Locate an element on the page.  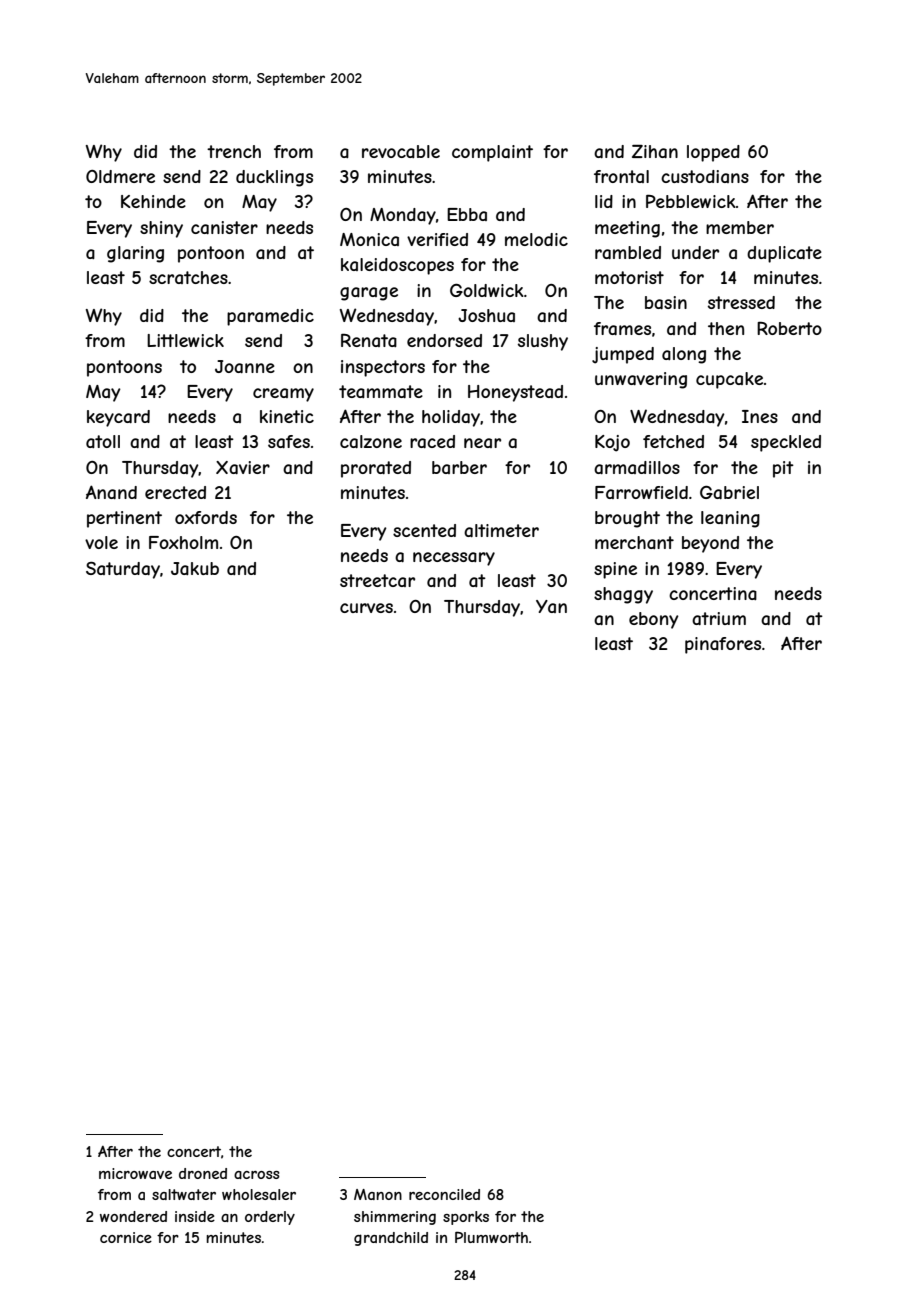
Yan is located at coordinates (551, 606).
